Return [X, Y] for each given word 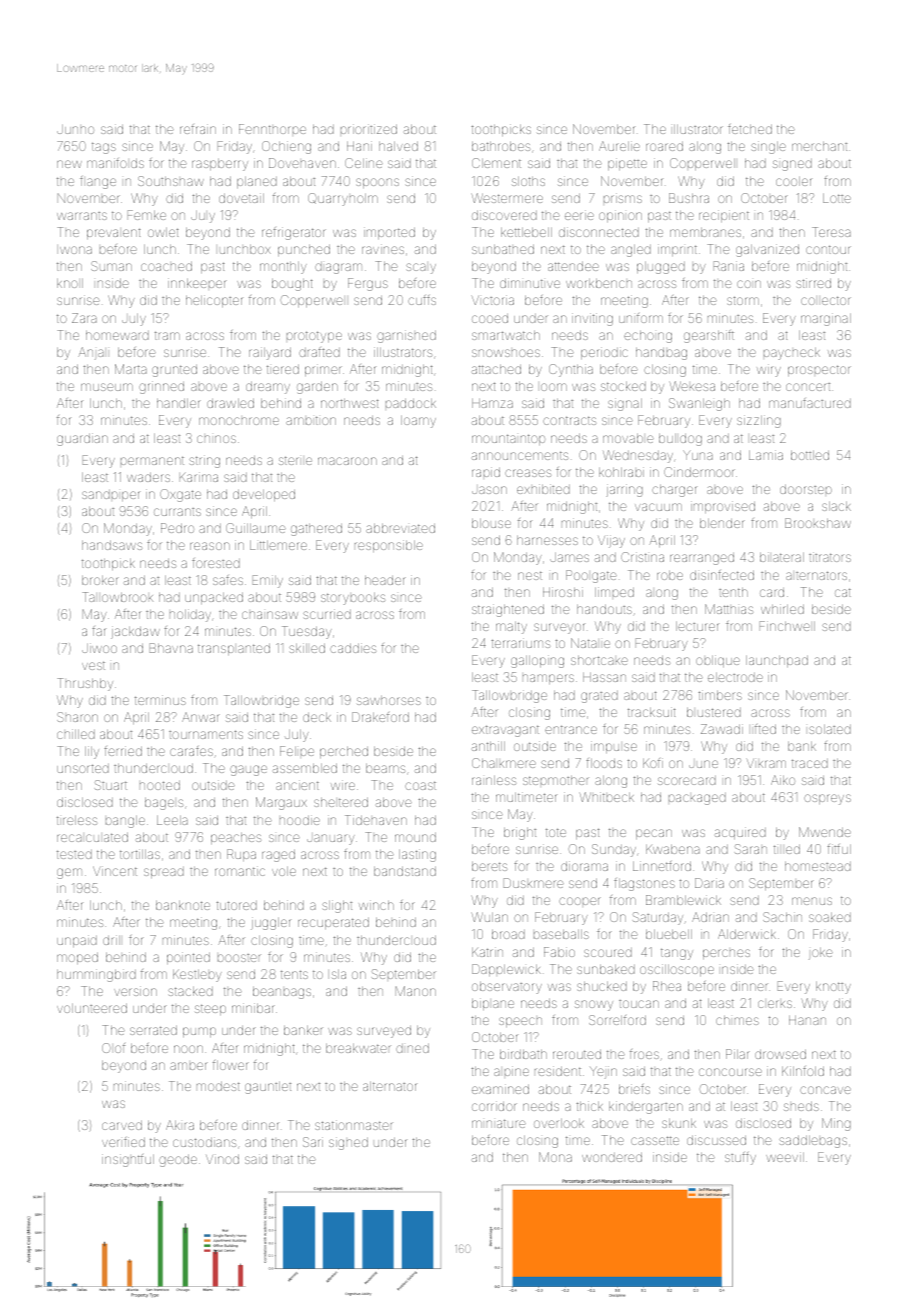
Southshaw [171, 181]
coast [420, 785]
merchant [819, 146]
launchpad [777, 661]
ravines [383, 249]
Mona [555, 1157]
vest [93, 665]
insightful [128, 1160]
